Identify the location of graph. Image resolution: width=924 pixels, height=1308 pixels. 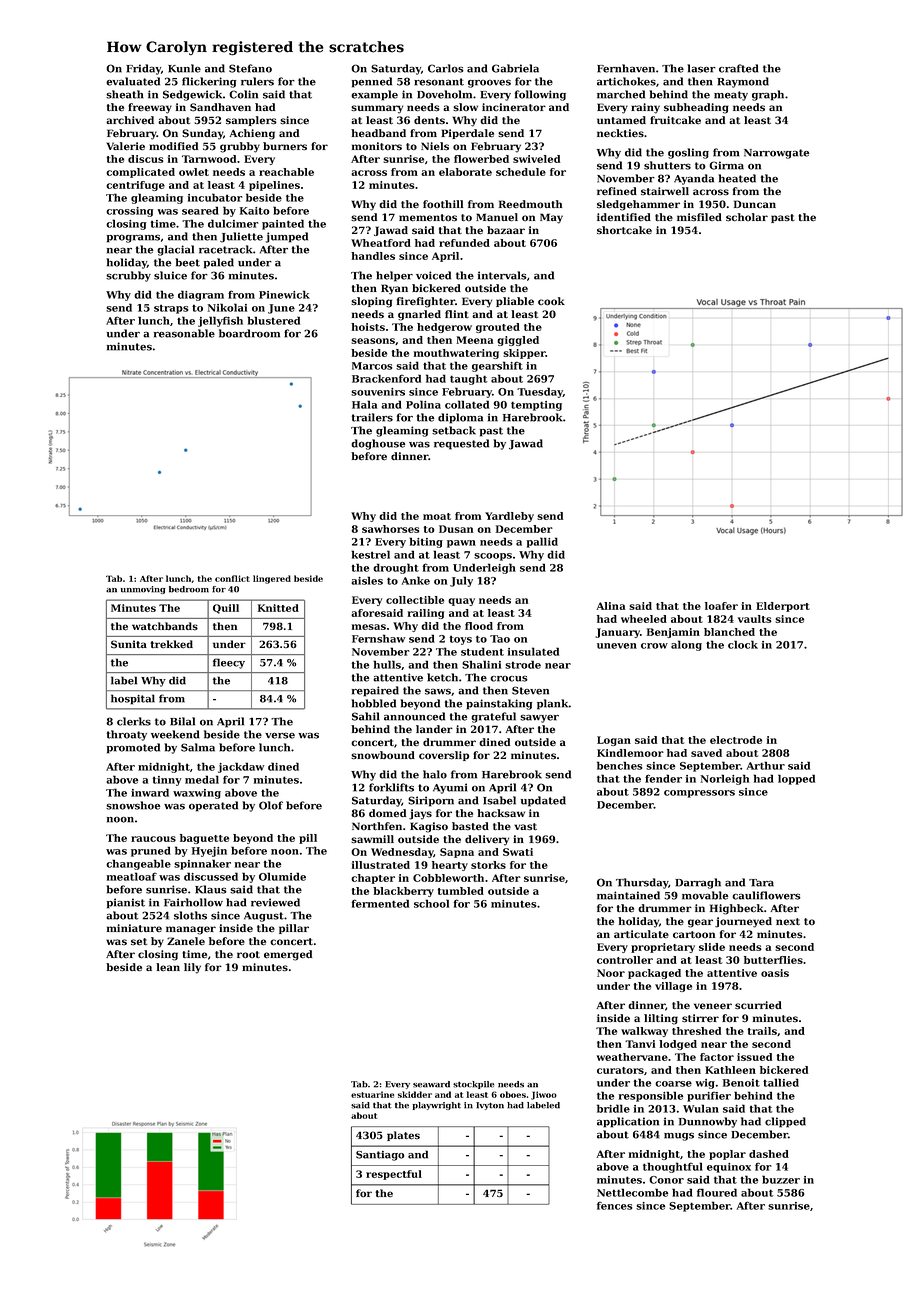
(768, 95).
